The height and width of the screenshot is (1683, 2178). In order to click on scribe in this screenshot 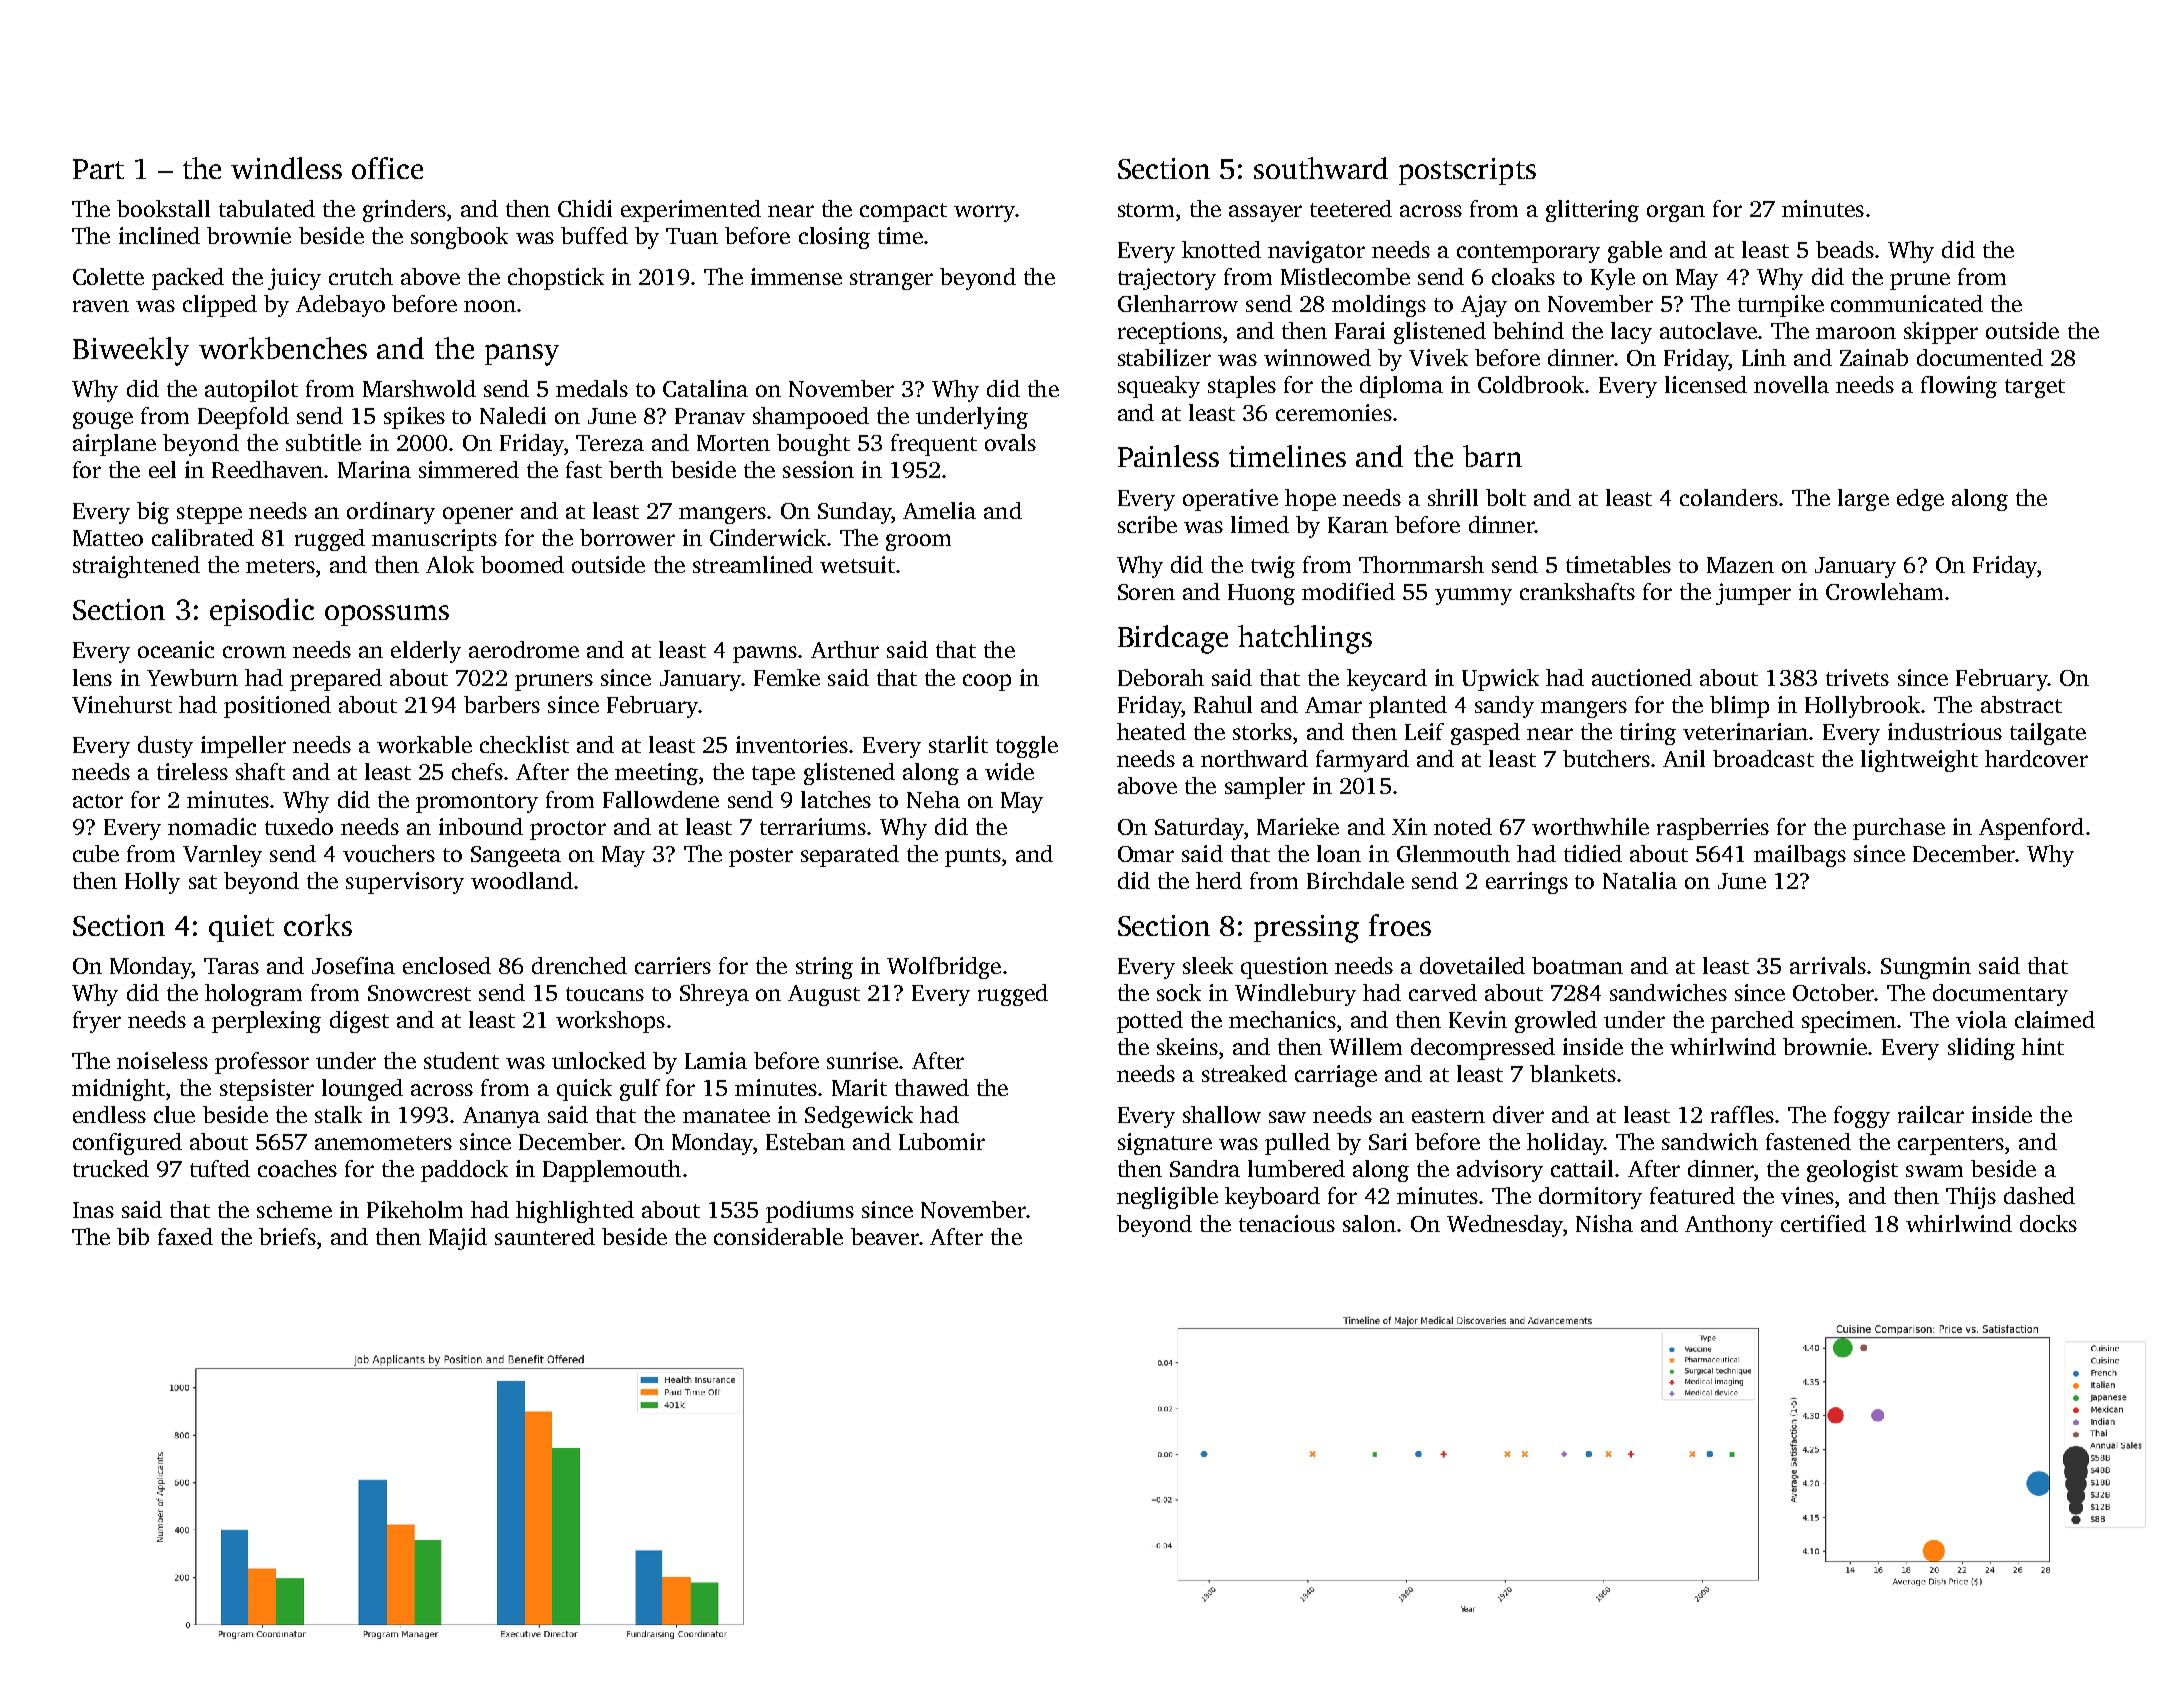, I will do `click(1147, 524)`.
